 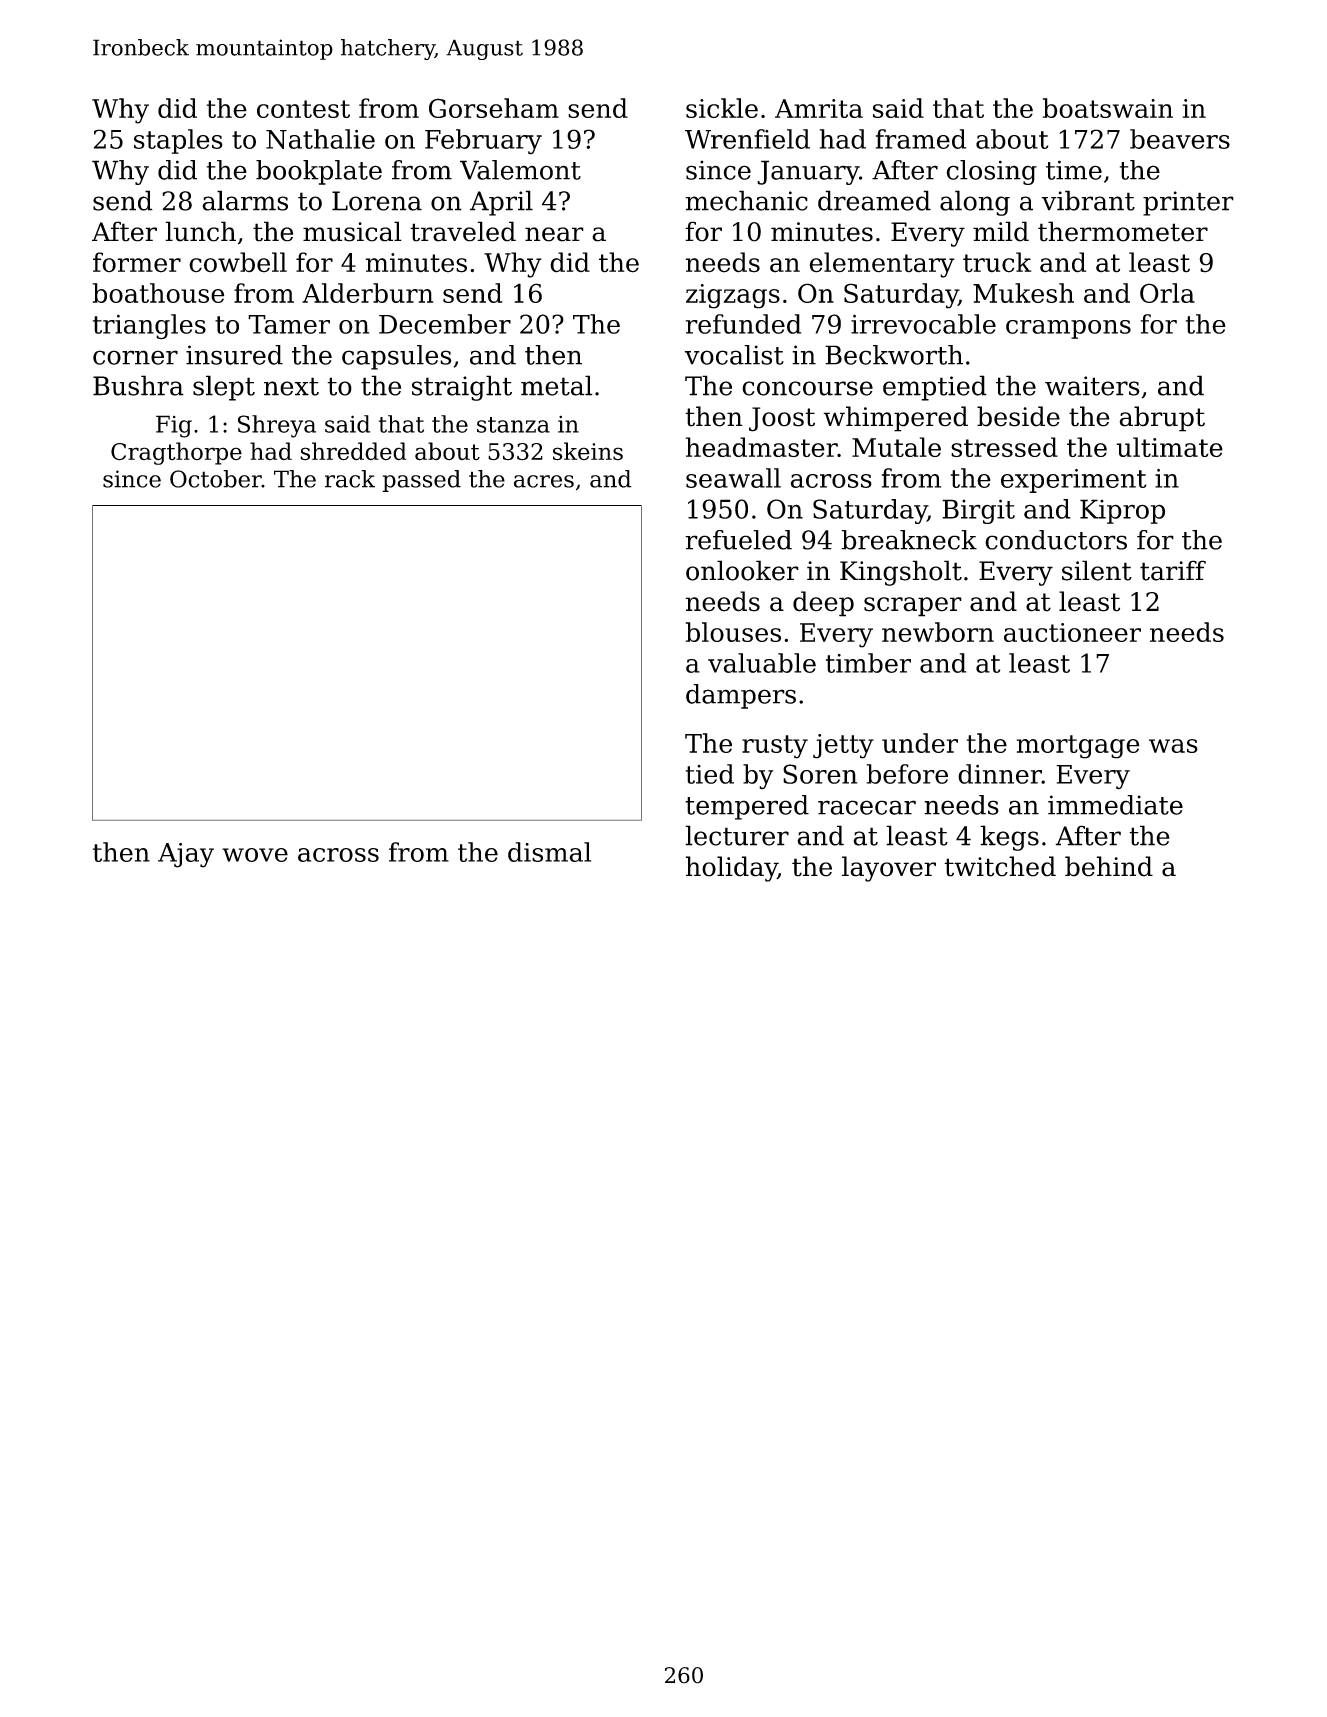 What do you see at coordinates (588, 451) in the page?
I see `skeins` at bounding box center [588, 451].
